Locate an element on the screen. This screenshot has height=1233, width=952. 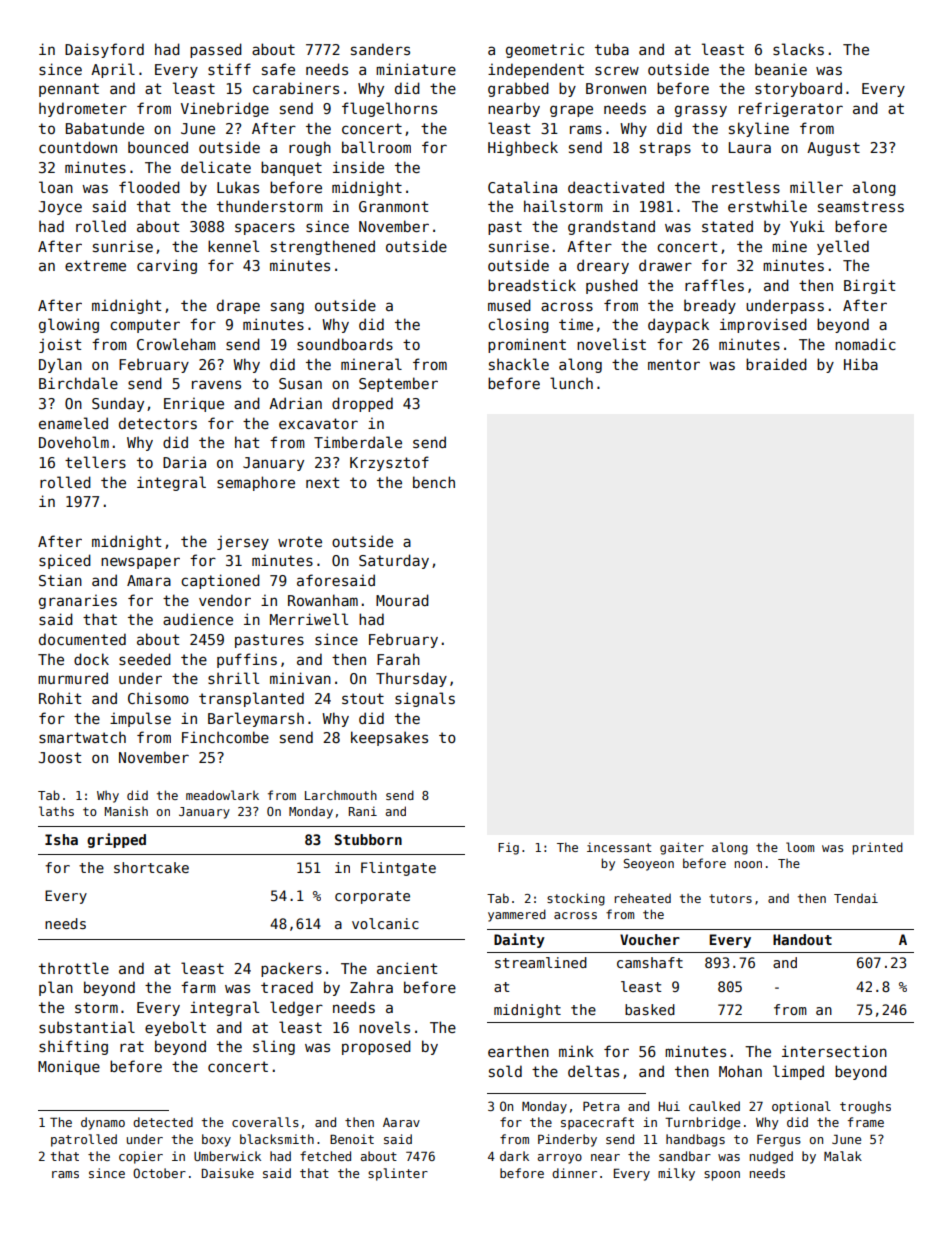
splinter is located at coordinates (398, 1174).
